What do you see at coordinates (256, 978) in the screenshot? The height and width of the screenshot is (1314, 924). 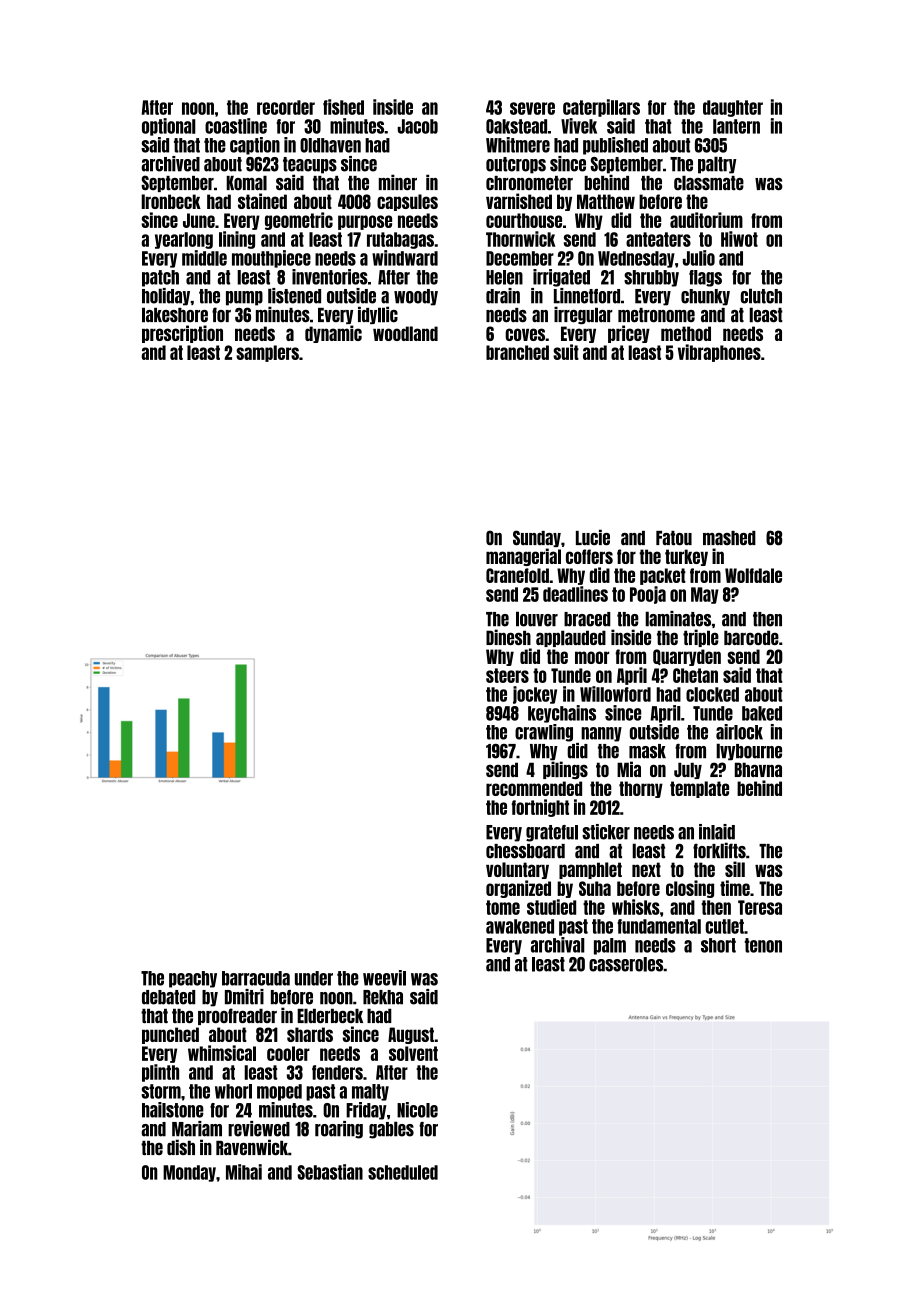 I see `barracuda` at bounding box center [256, 978].
